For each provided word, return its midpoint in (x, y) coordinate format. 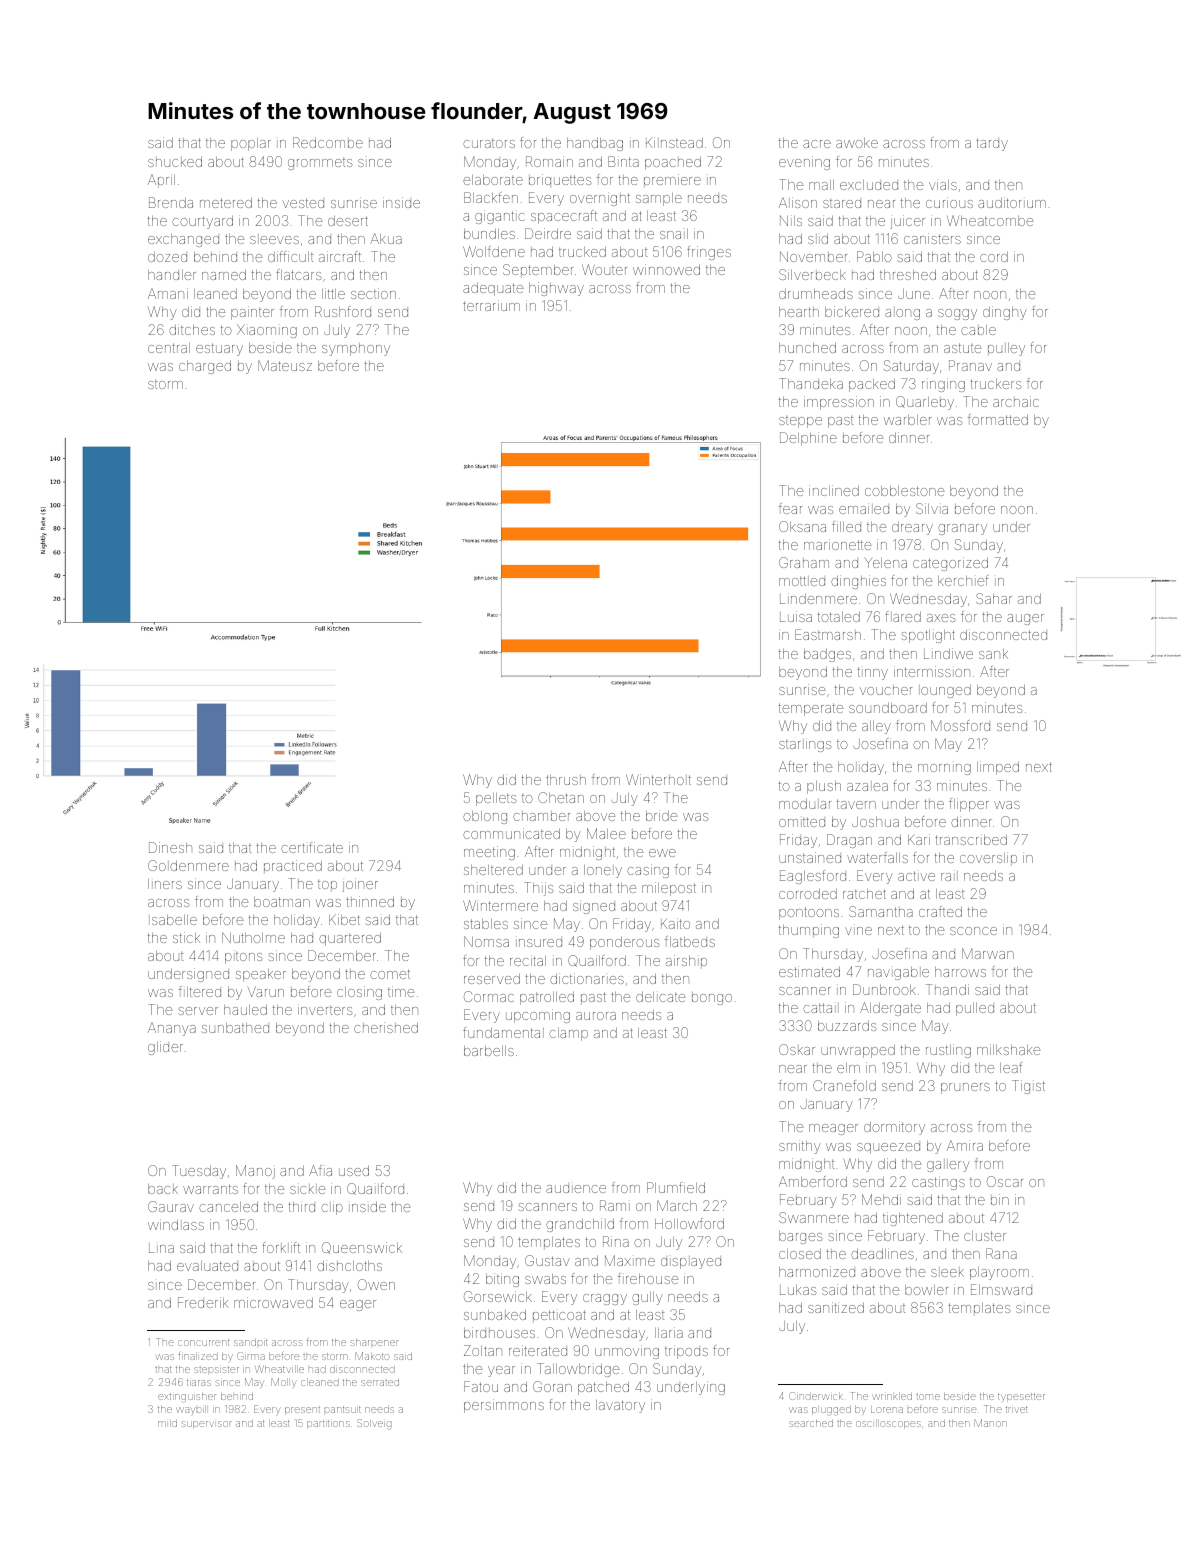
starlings (805, 745)
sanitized (836, 1307)
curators (489, 143)
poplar (251, 144)
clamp (568, 1034)
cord (994, 257)
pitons (243, 958)
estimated (809, 972)
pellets (496, 799)
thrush (566, 780)
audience (576, 1189)
